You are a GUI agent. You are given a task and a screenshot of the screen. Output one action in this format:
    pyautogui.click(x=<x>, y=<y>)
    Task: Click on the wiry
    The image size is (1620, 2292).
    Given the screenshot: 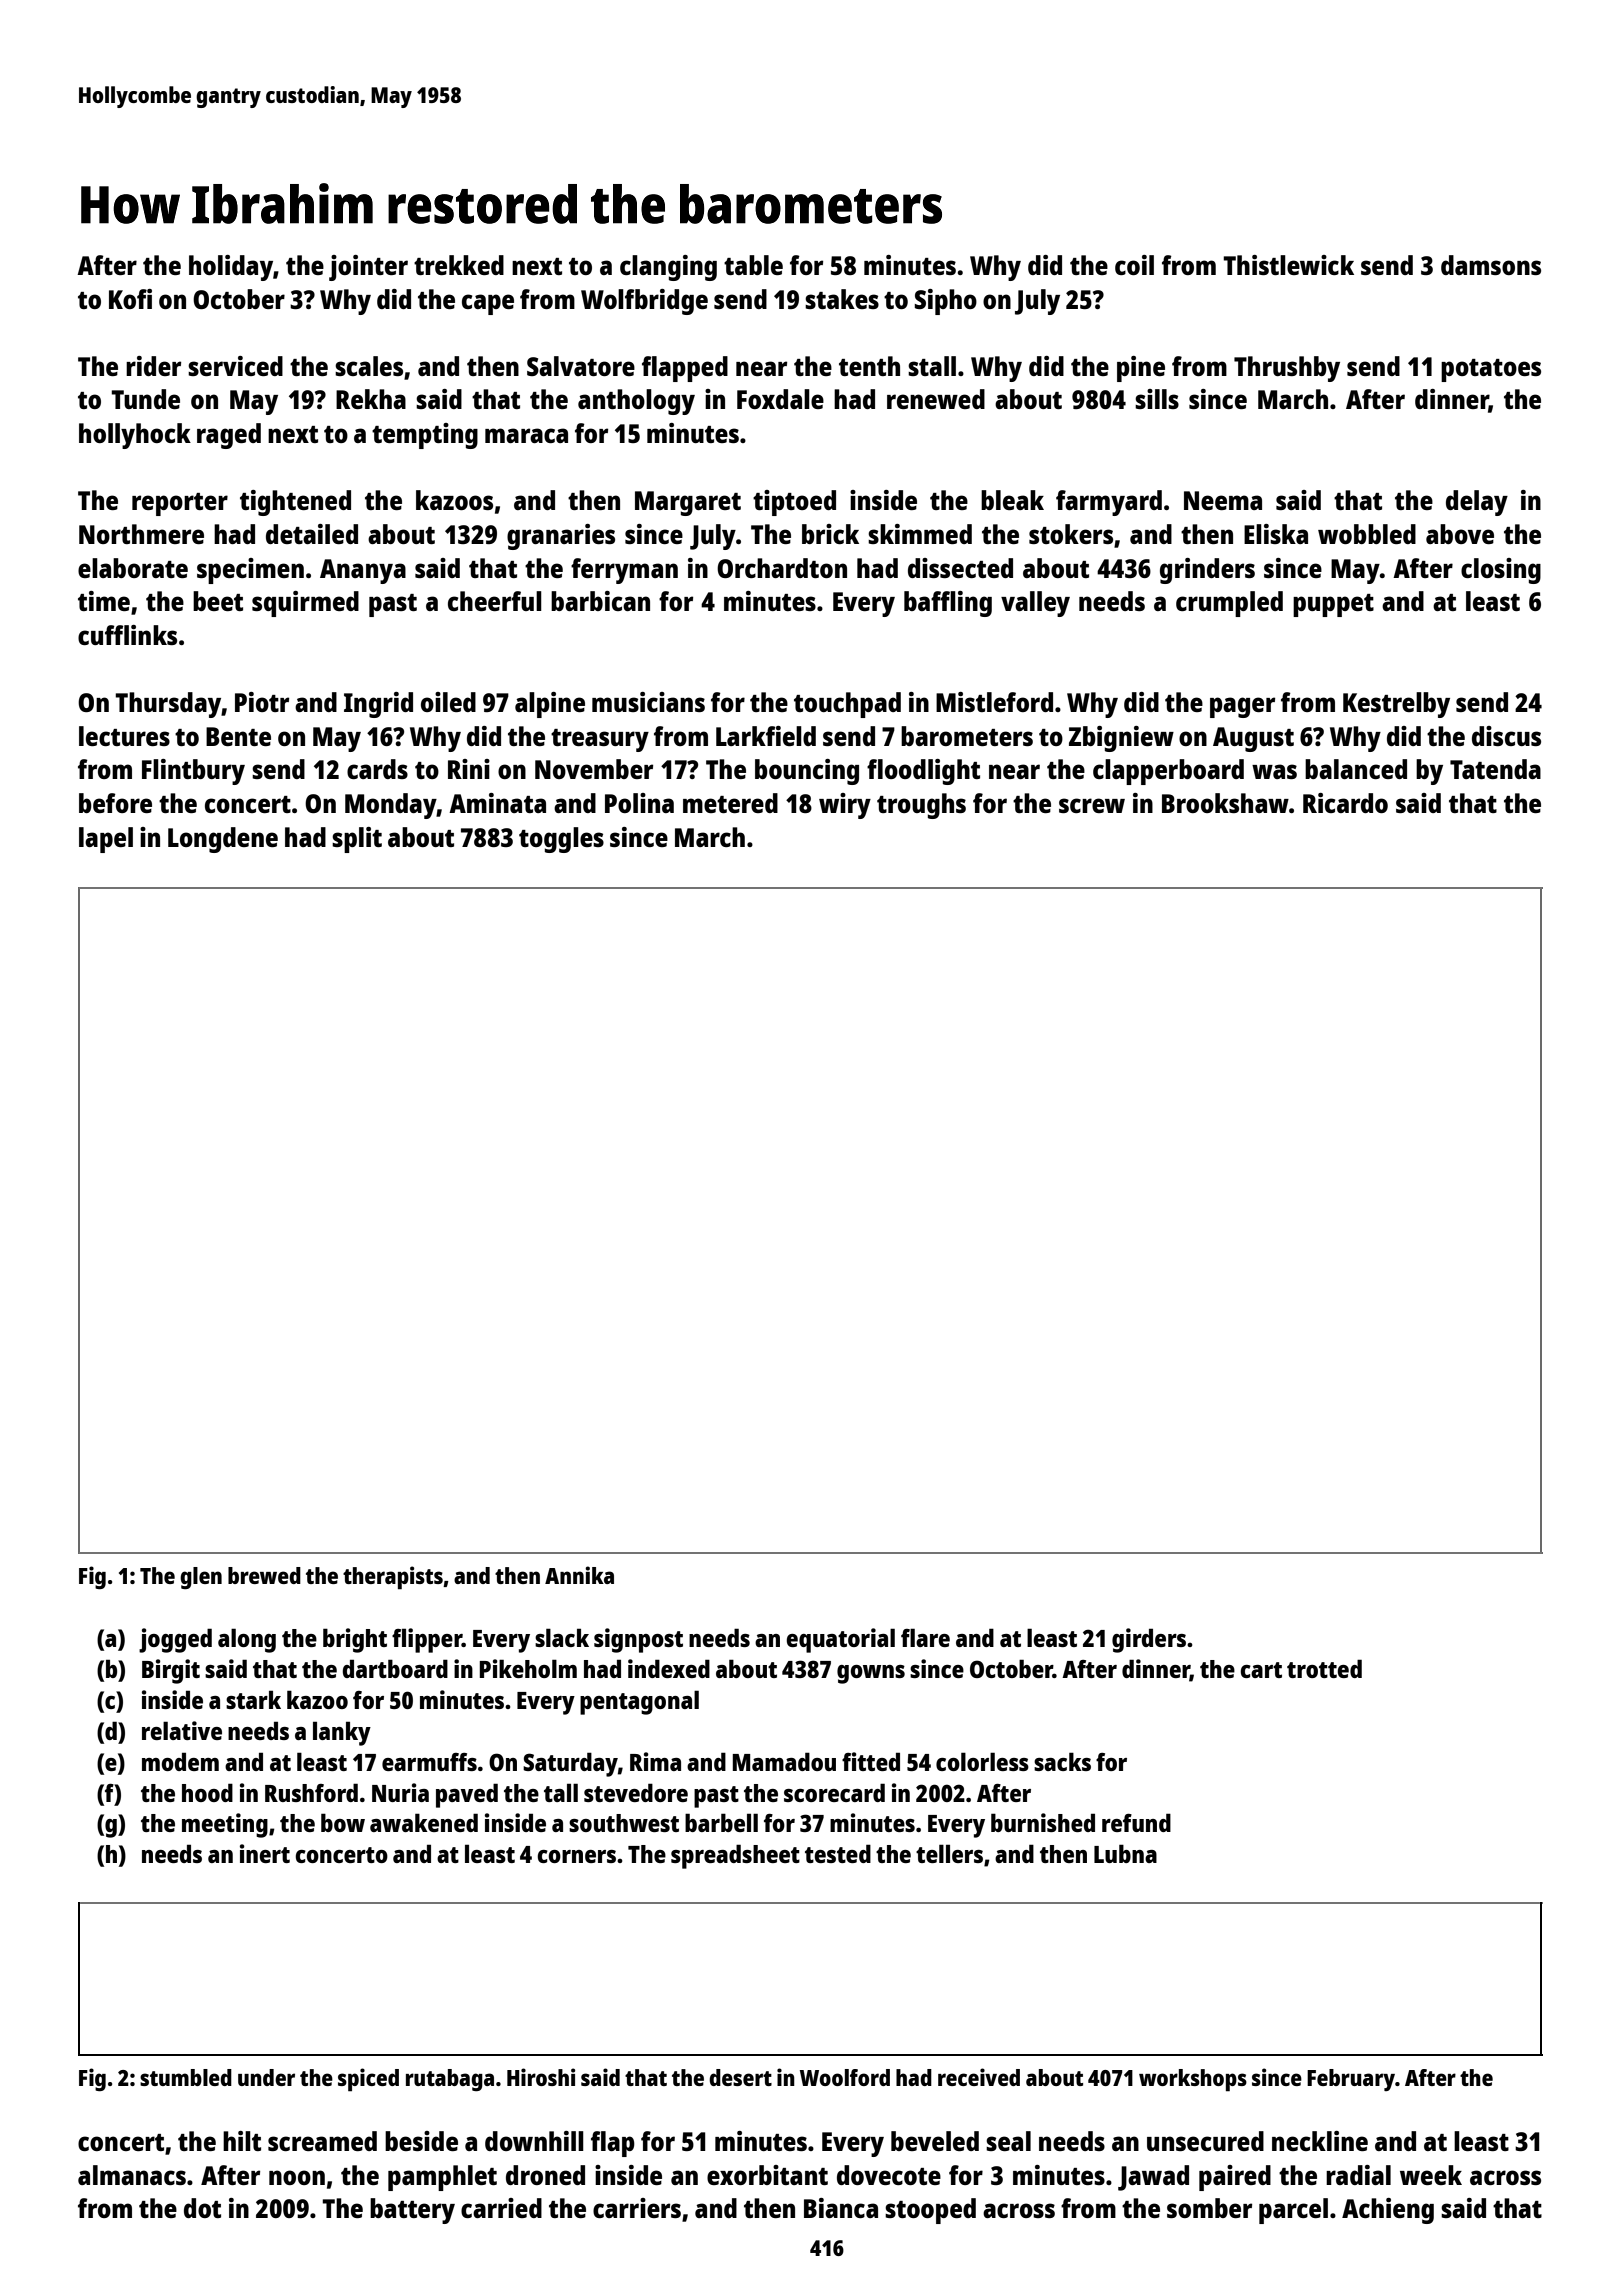 What is the action you would take?
    pyautogui.click(x=845, y=806)
